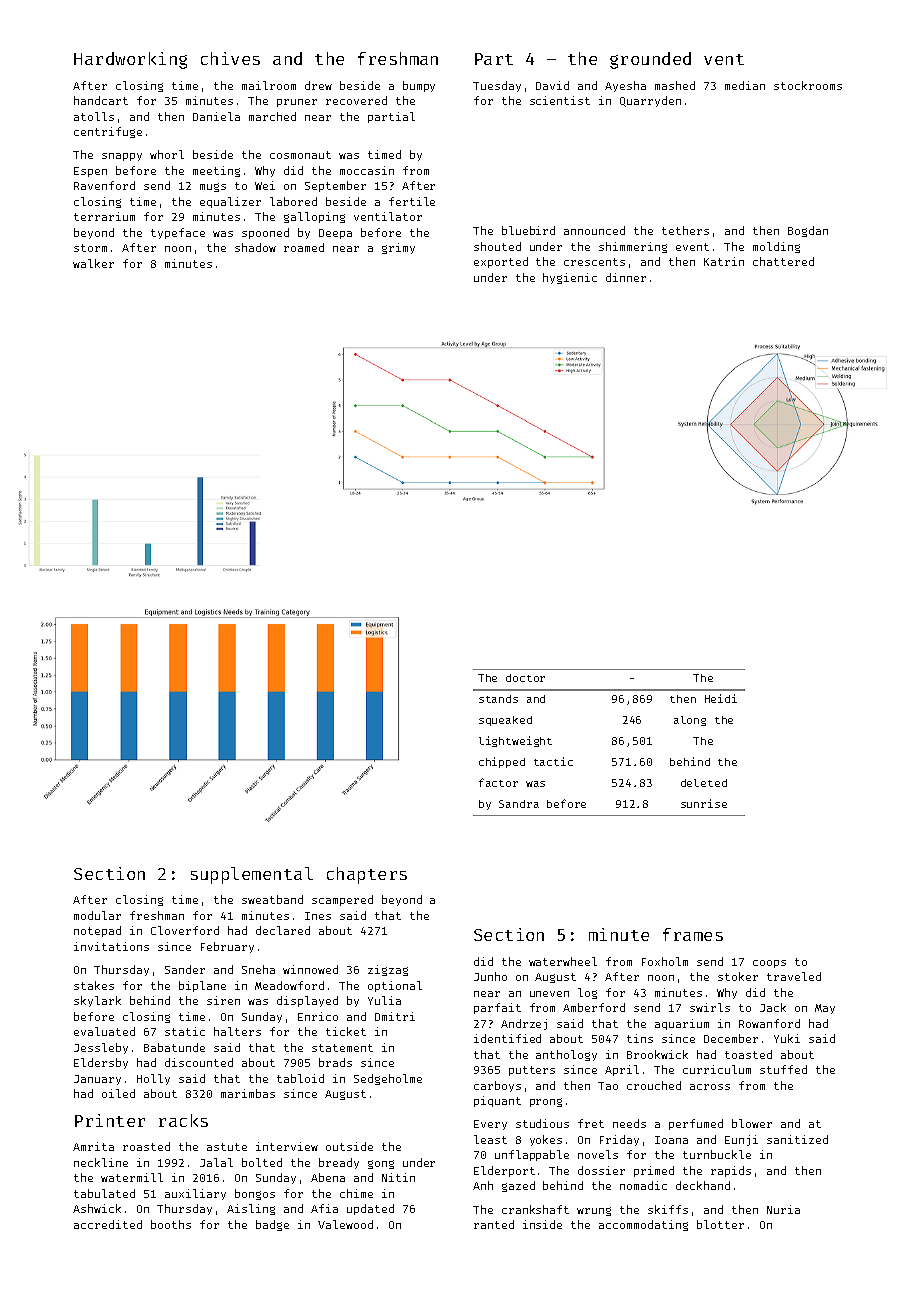 Image resolution: width=924 pixels, height=1308 pixels. Describe the element at coordinates (501, 262) in the screenshot. I see `exported` at that location.
